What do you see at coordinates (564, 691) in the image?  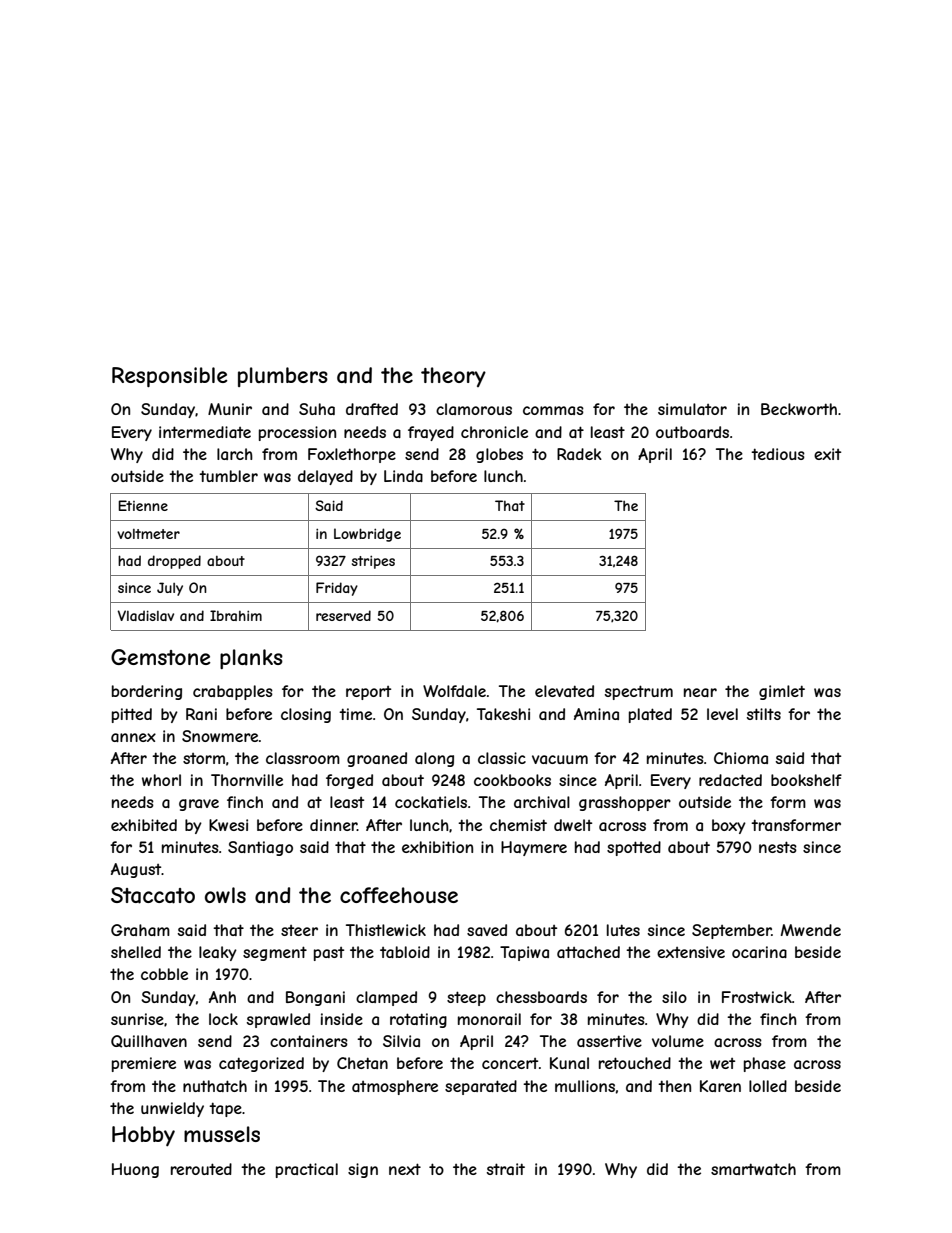 I see `elevated` at bounding box center [564, 691].
